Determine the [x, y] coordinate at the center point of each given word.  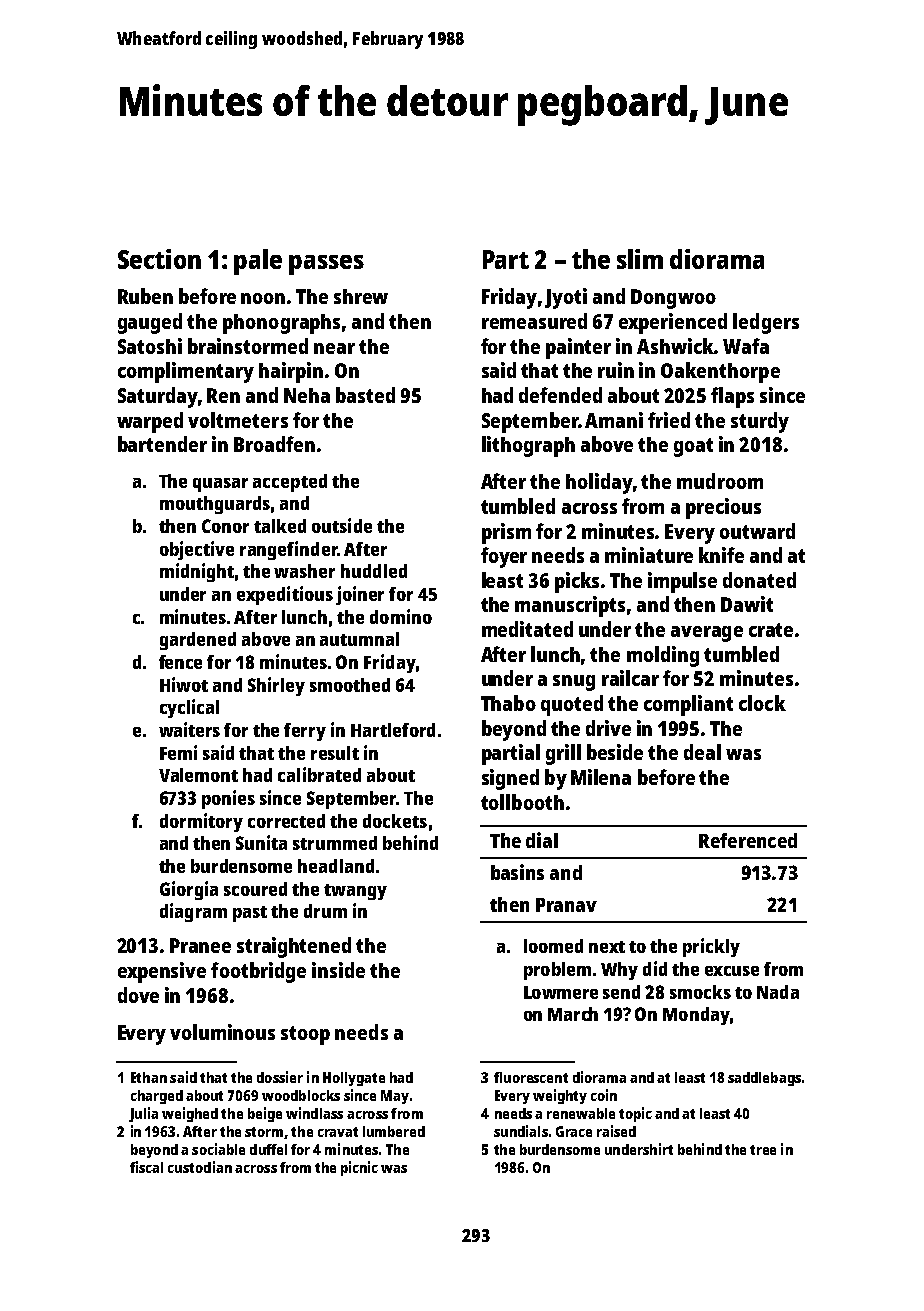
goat [693, 447]
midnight [197, 572]
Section [159, 259]
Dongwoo [673, 299]
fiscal [146, 1167]
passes [326, 265]
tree [763, 1150]
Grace [574, 1131]
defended [560, 395]
